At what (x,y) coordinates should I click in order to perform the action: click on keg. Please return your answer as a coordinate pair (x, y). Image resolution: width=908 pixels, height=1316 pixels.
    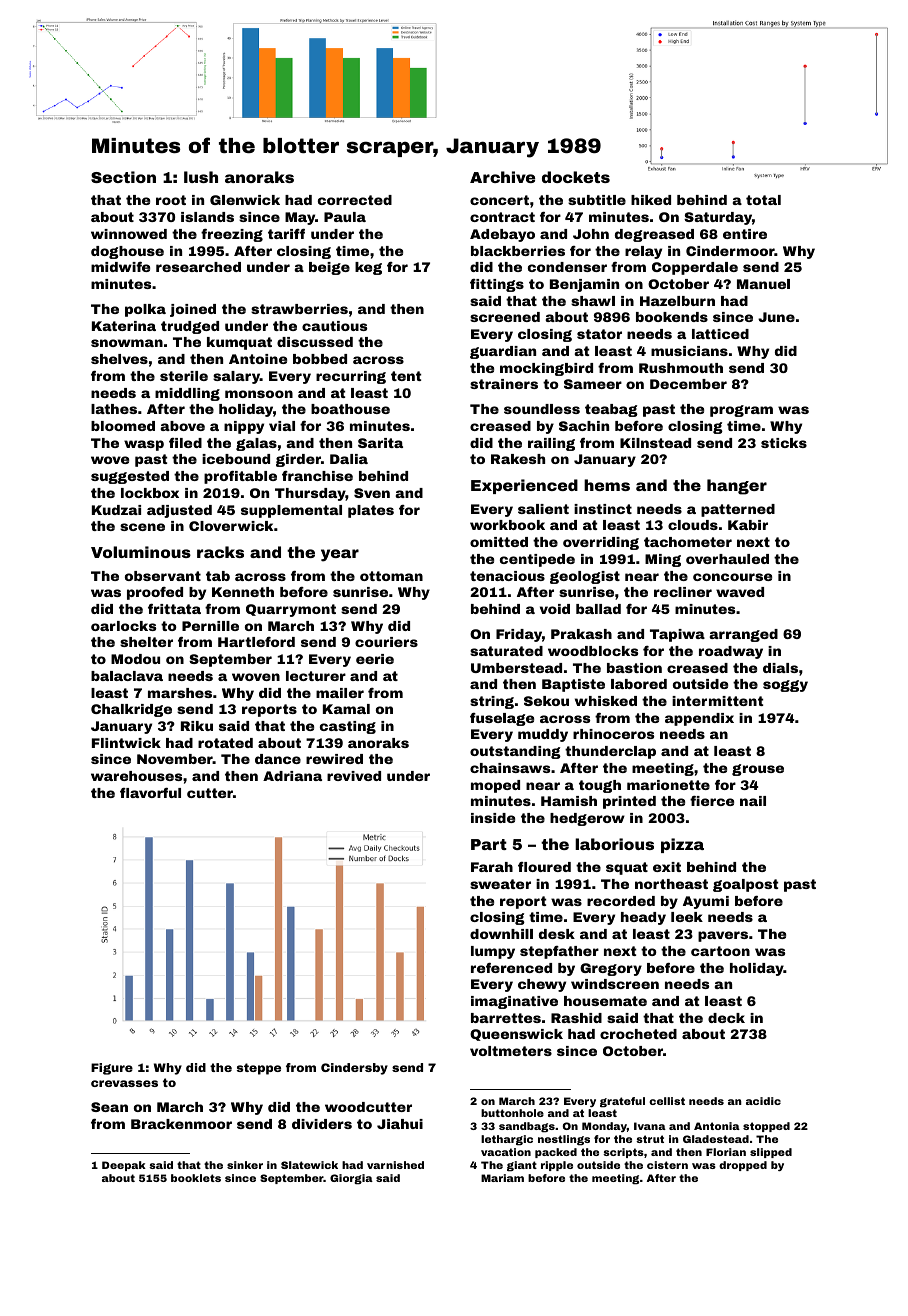
    Looking at the image, I should click on (368, 268).
